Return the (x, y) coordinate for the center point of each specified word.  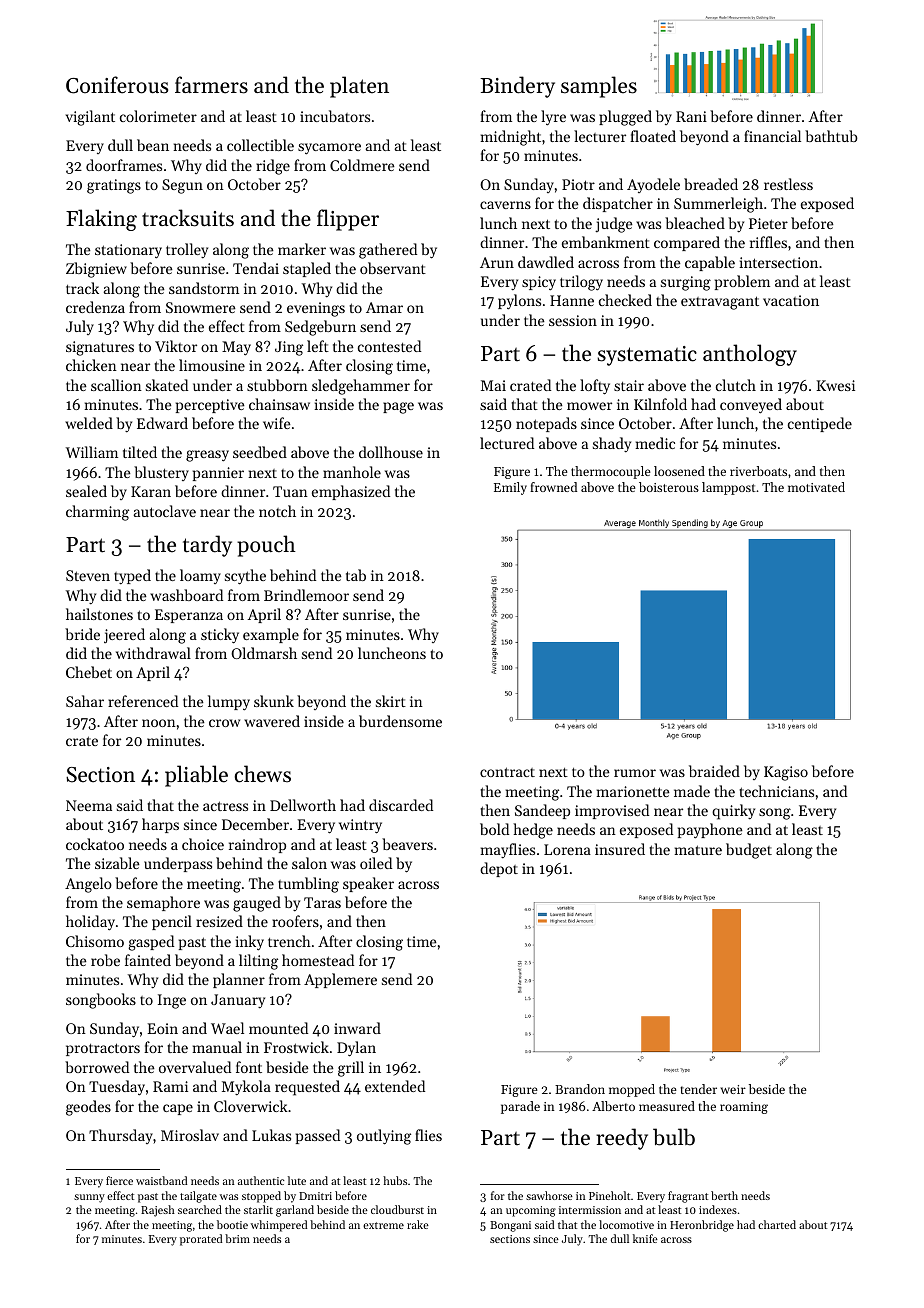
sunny (89, 1198)
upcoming (531, 1211)
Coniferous (117, 85)
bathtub (831, 136)
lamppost (729, 488)
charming (97, 513)
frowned (553, 487)
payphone (710, 831)
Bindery (517, 87)
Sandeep (542, 811)
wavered (272, 721)
